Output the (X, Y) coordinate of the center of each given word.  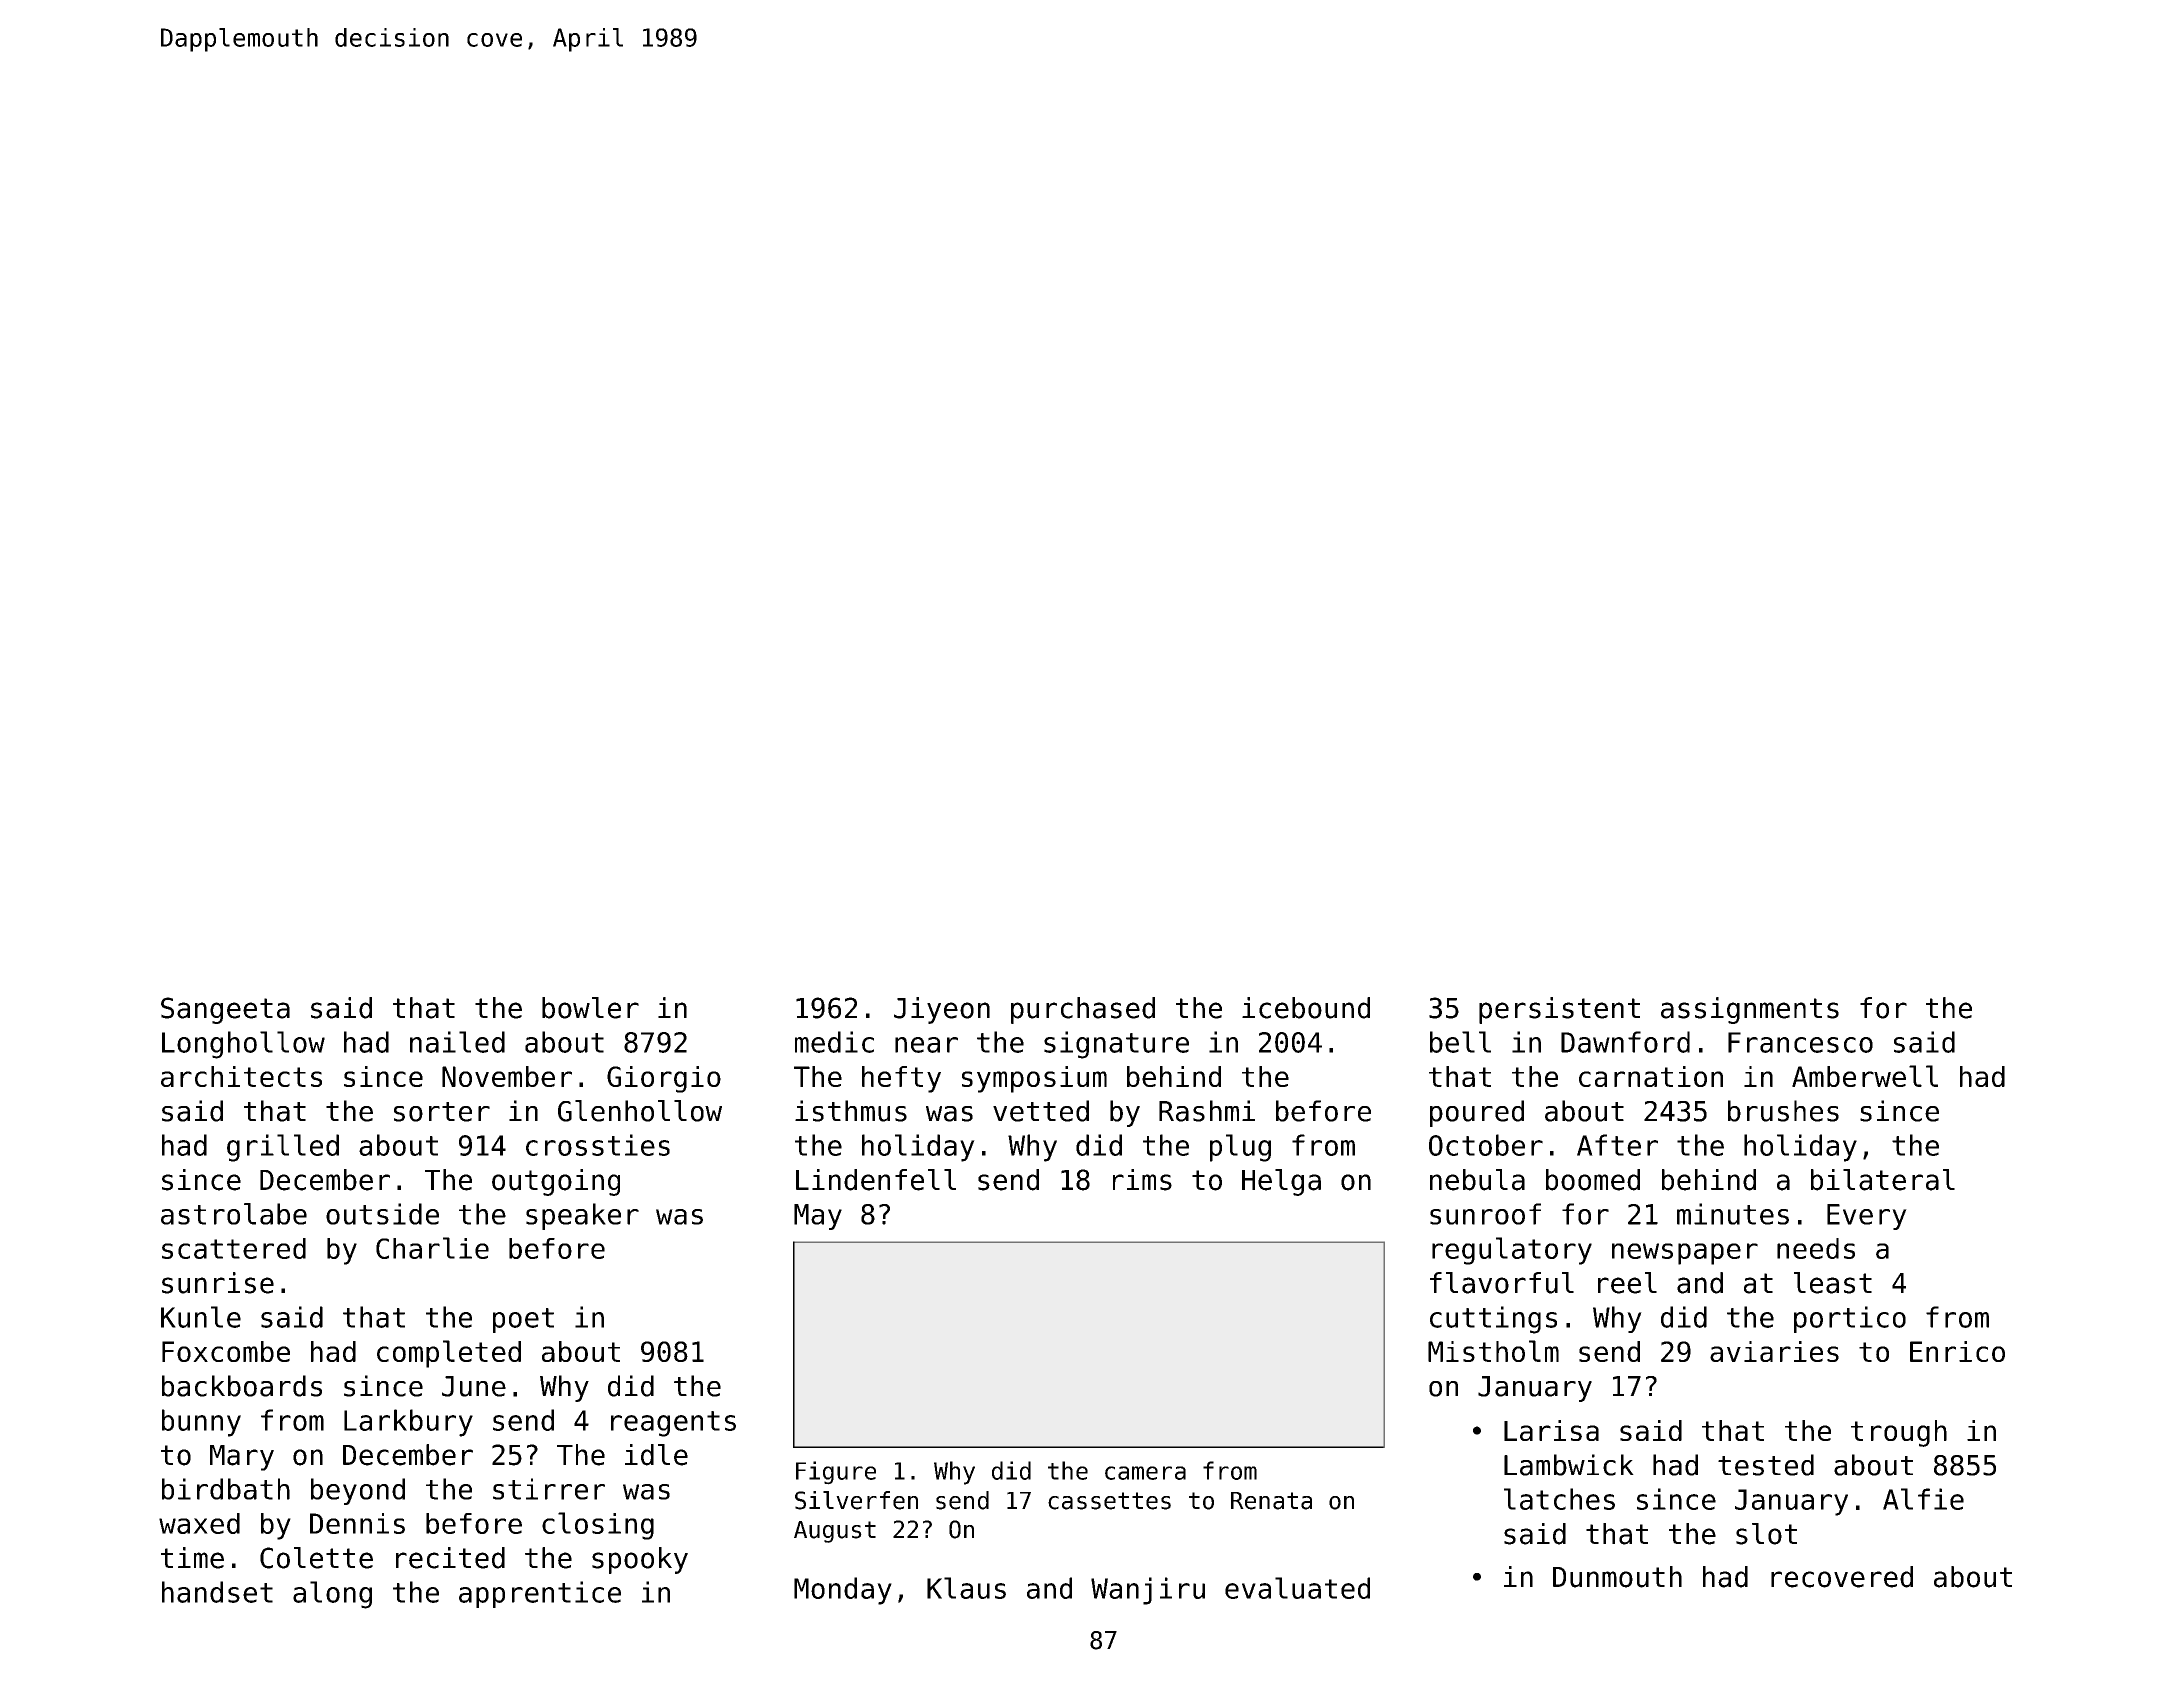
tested (1766, 1465)
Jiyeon (942, 1010)
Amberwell (1865, 1076)
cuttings (1493, 1320)
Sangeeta (225, 1010)
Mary (242, 1458)
